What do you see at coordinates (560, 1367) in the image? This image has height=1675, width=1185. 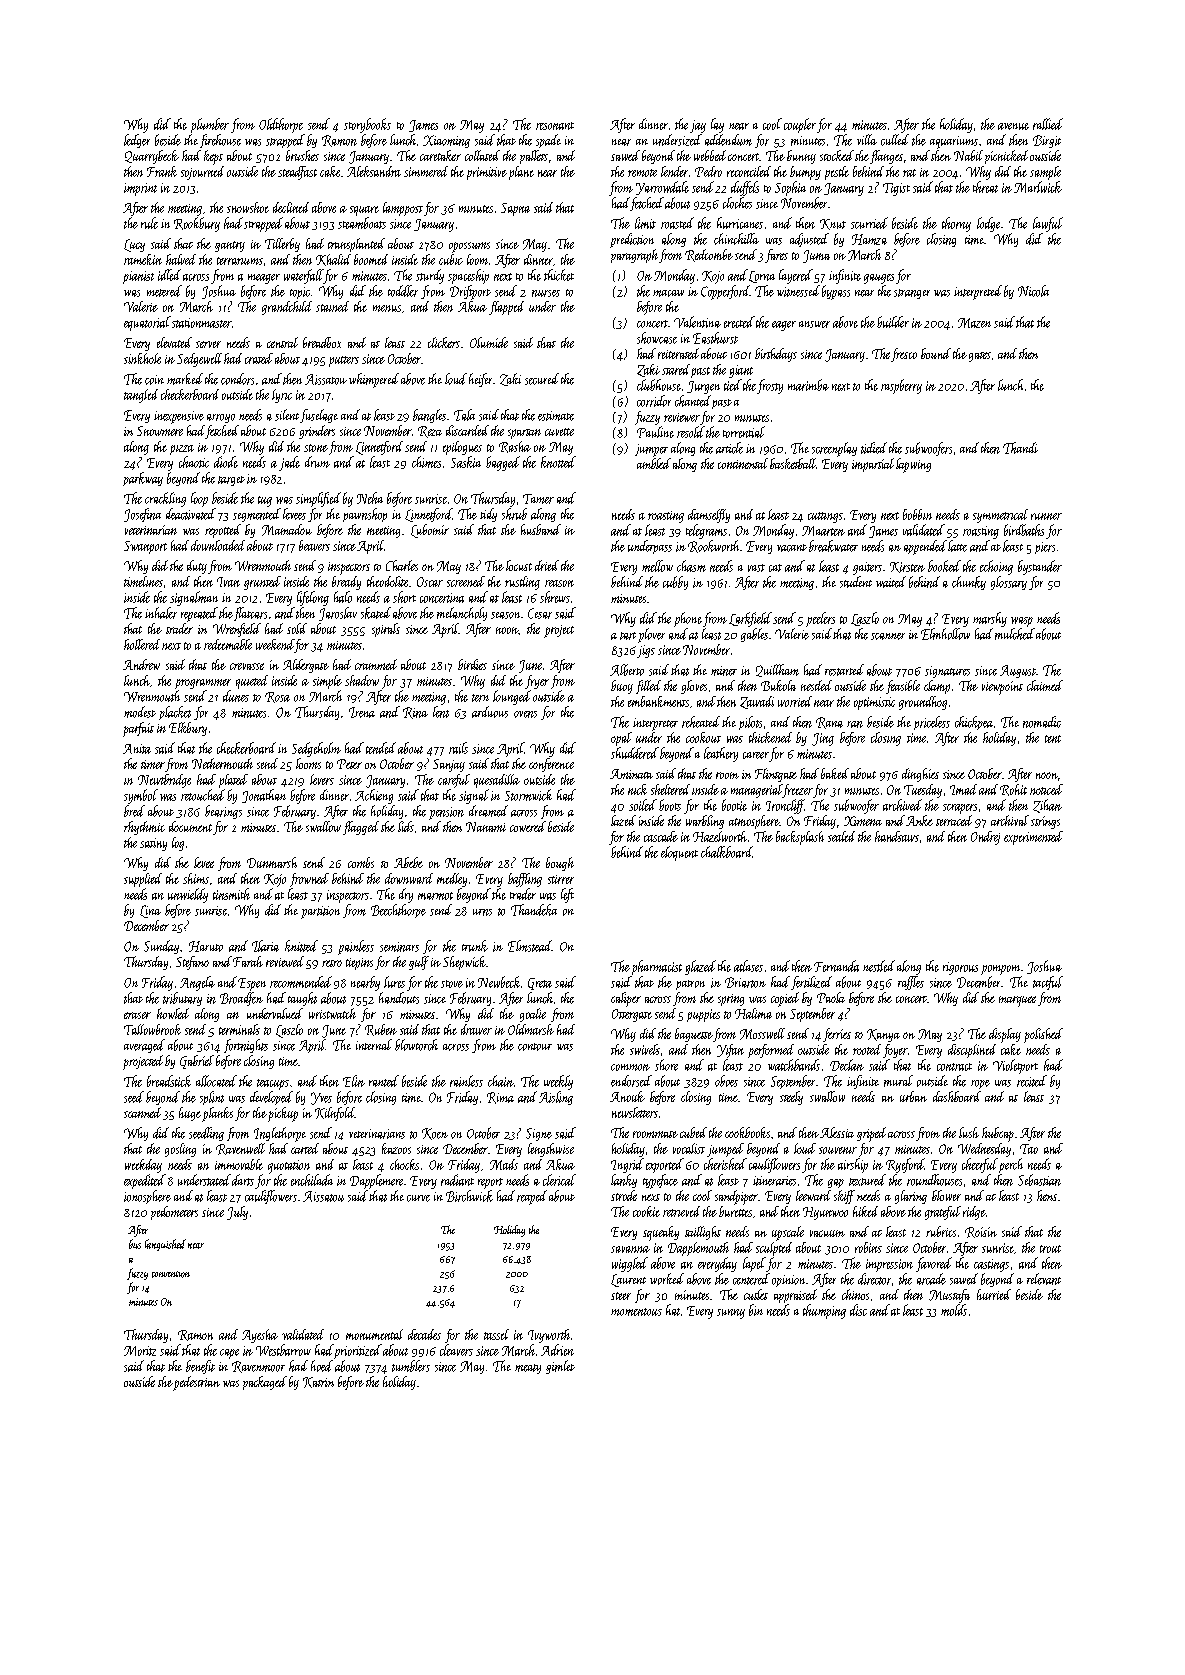 I see `gimlet` at bounding box center [560, 1367].
